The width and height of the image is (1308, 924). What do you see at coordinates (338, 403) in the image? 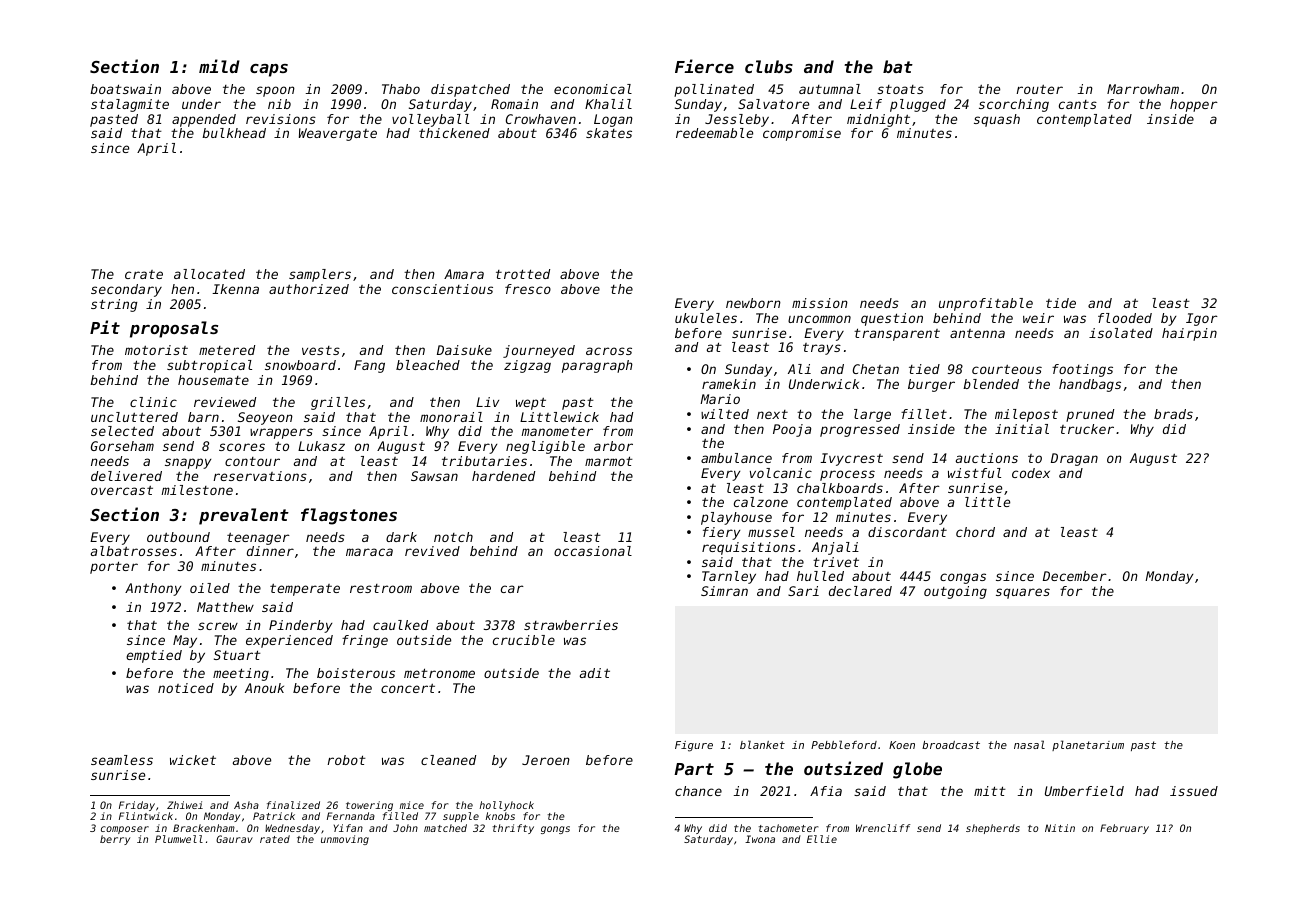
I see `grilles` at bounding box center [338, 403].
